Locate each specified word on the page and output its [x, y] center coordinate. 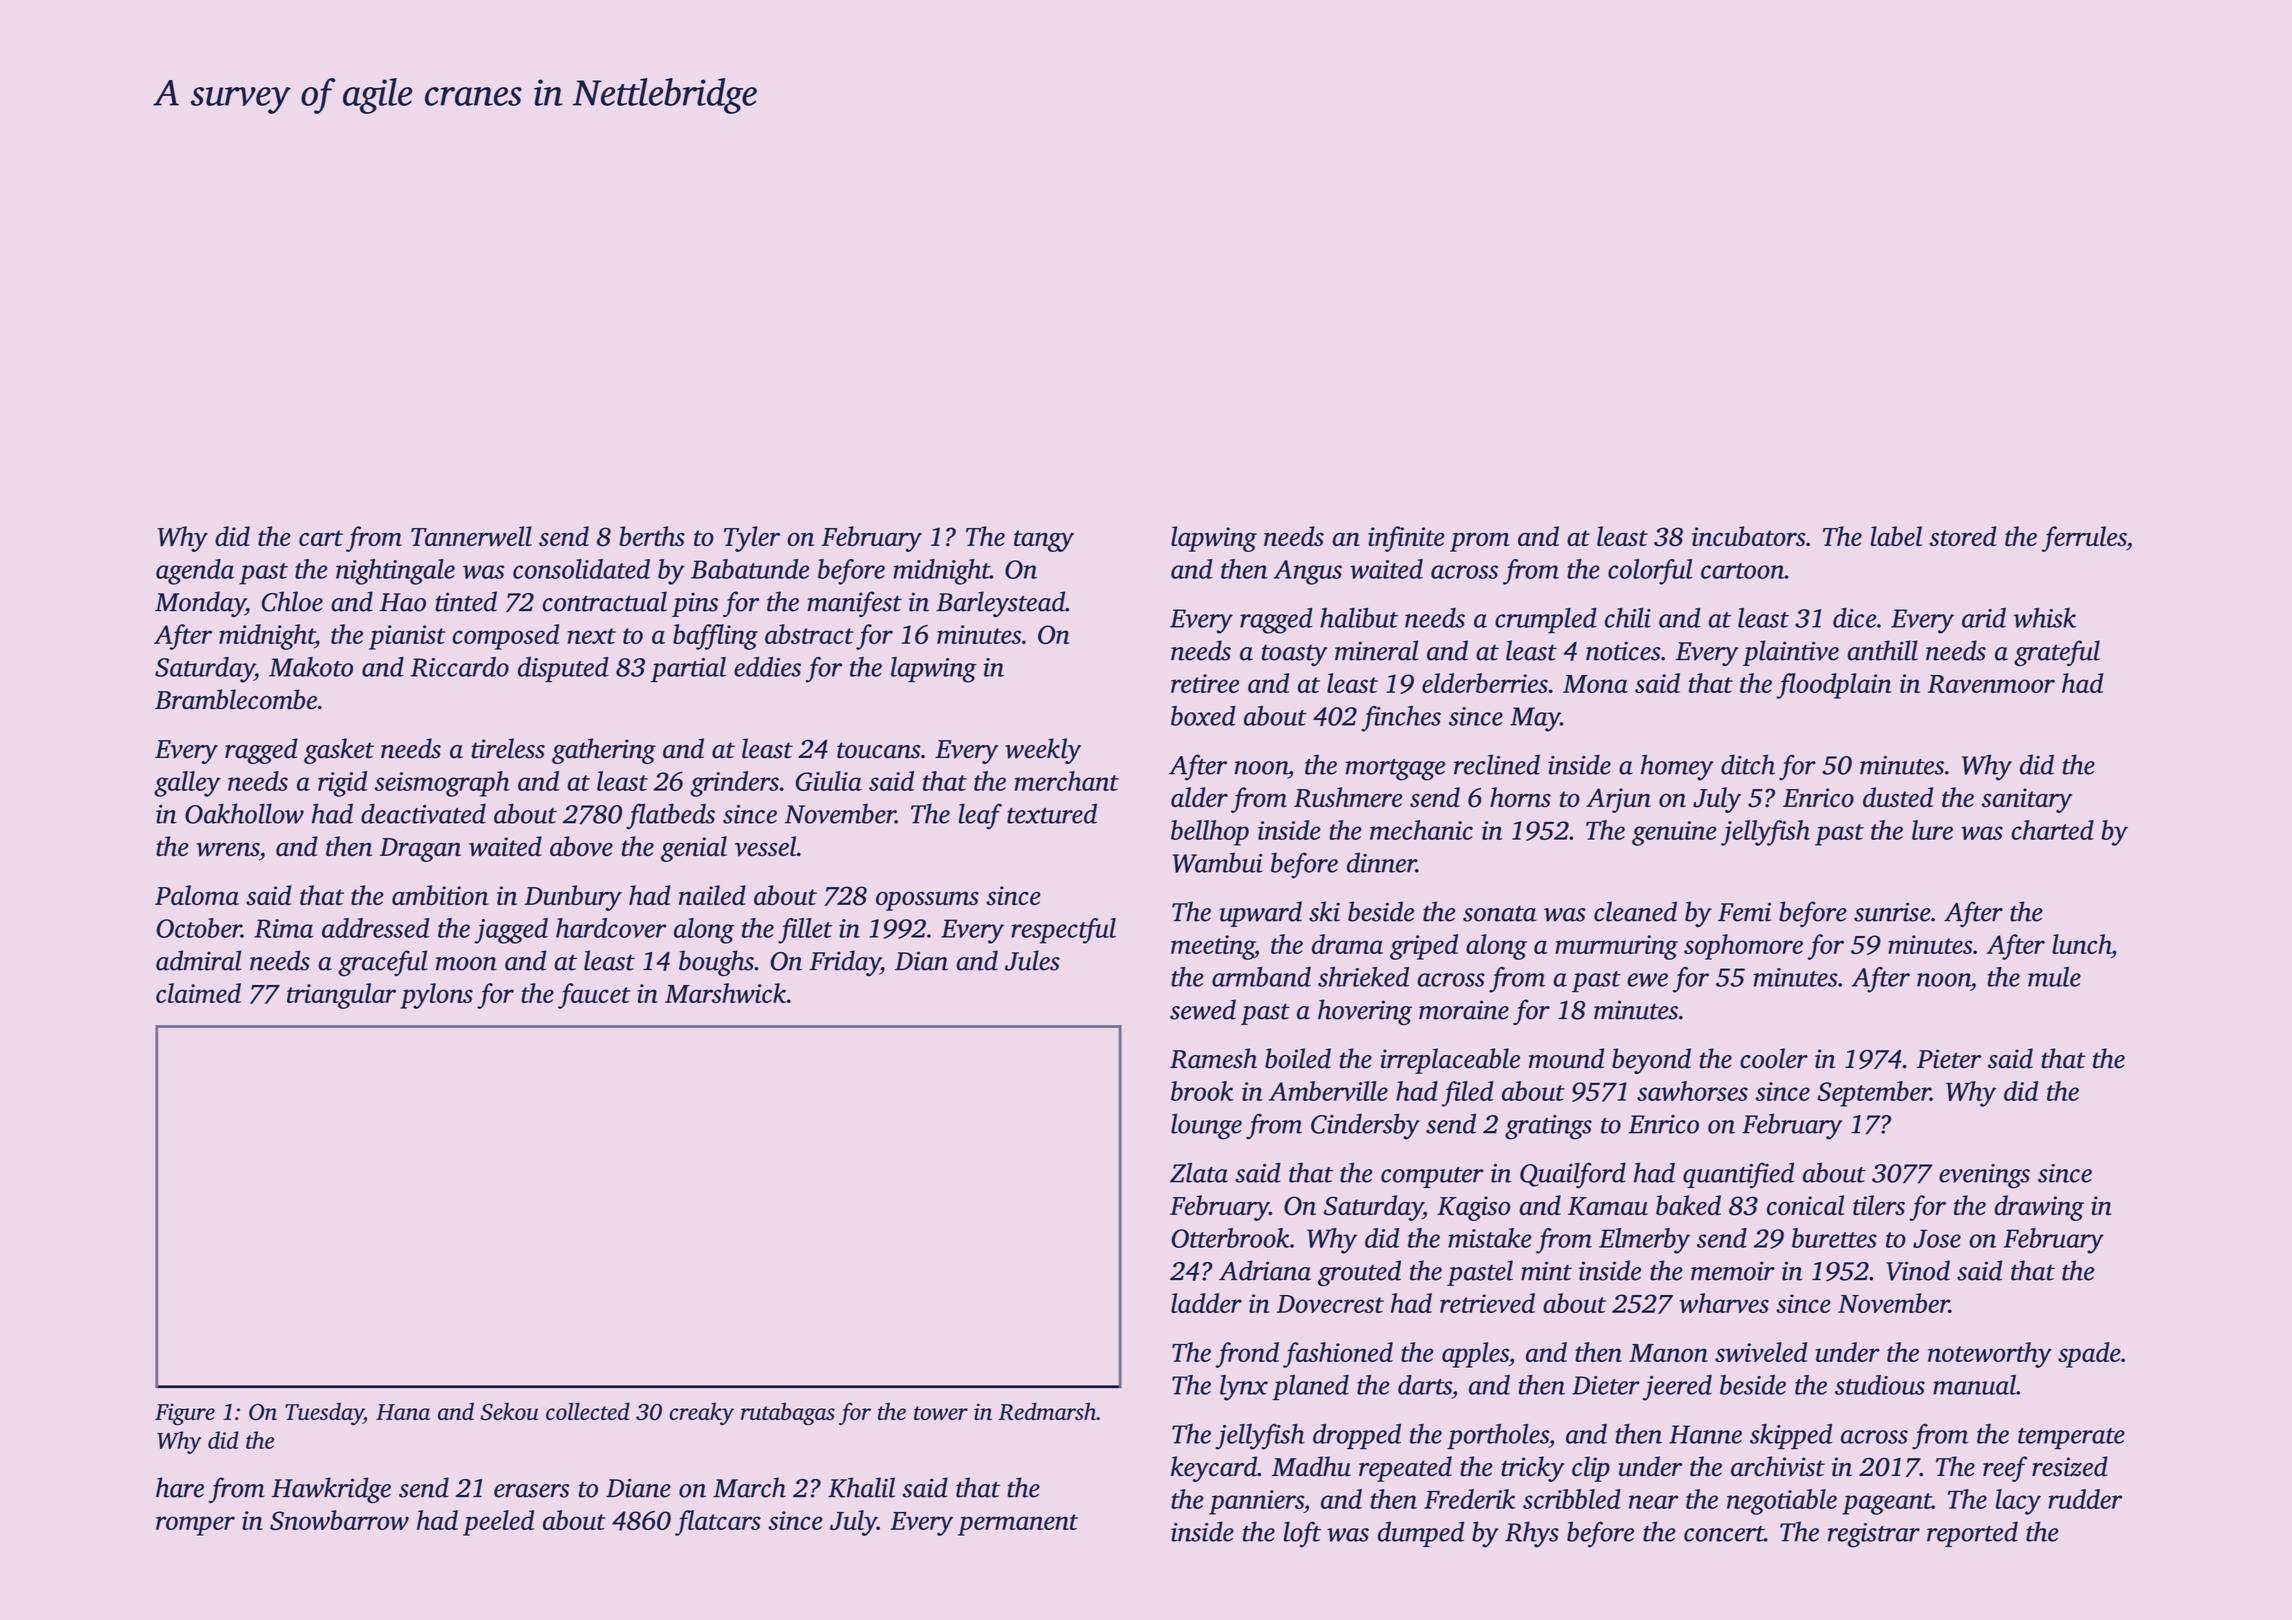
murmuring [1616, 947]
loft [1302, 1534]
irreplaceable [1450, 1061]
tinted [466, 601]
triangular [341, 996]
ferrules [2084, 539]
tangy [1044, 541]
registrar [1874, 1535]
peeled [498, 1523]
